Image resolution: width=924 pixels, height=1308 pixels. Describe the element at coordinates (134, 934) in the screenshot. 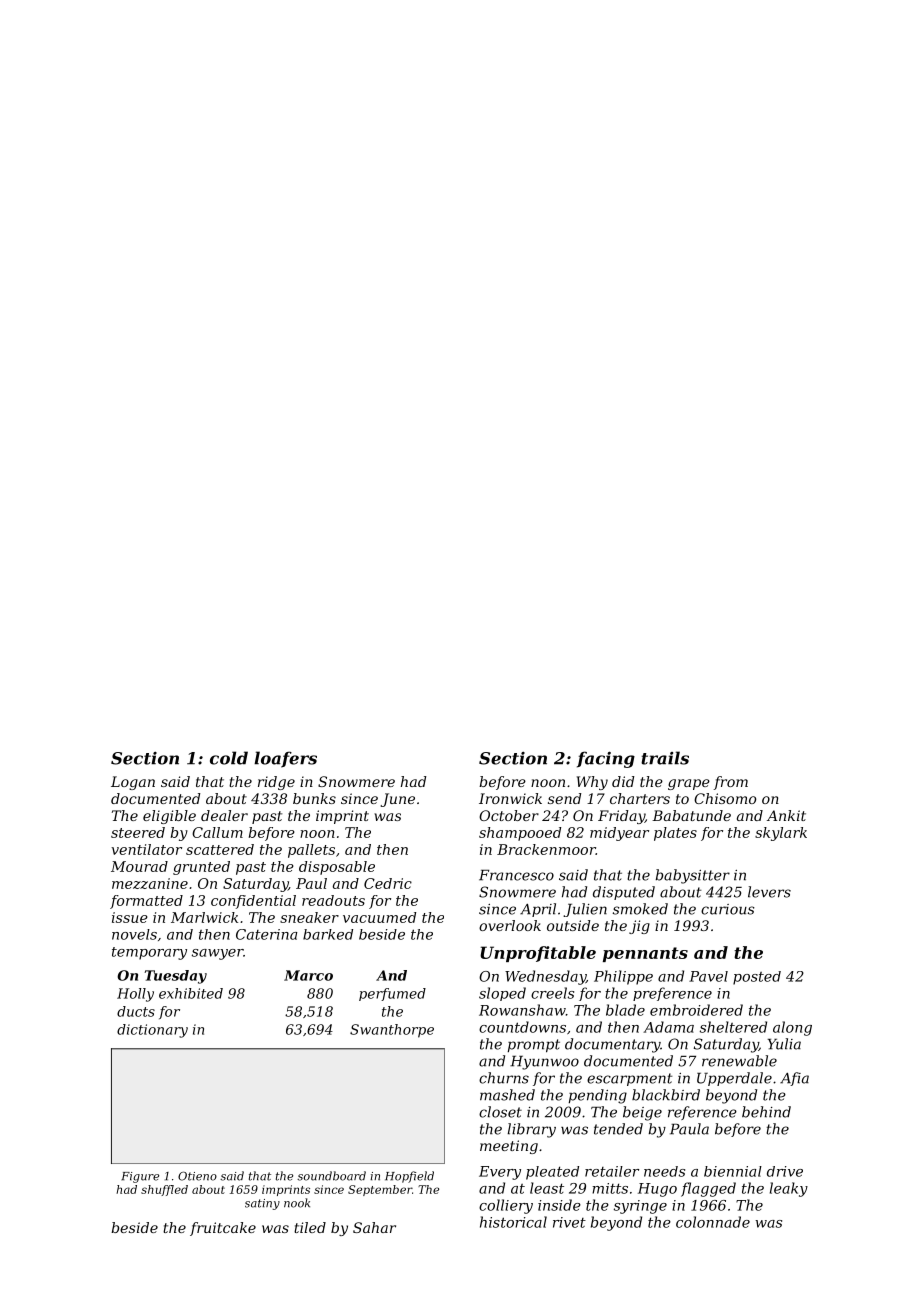

I see `novels` at that location.
